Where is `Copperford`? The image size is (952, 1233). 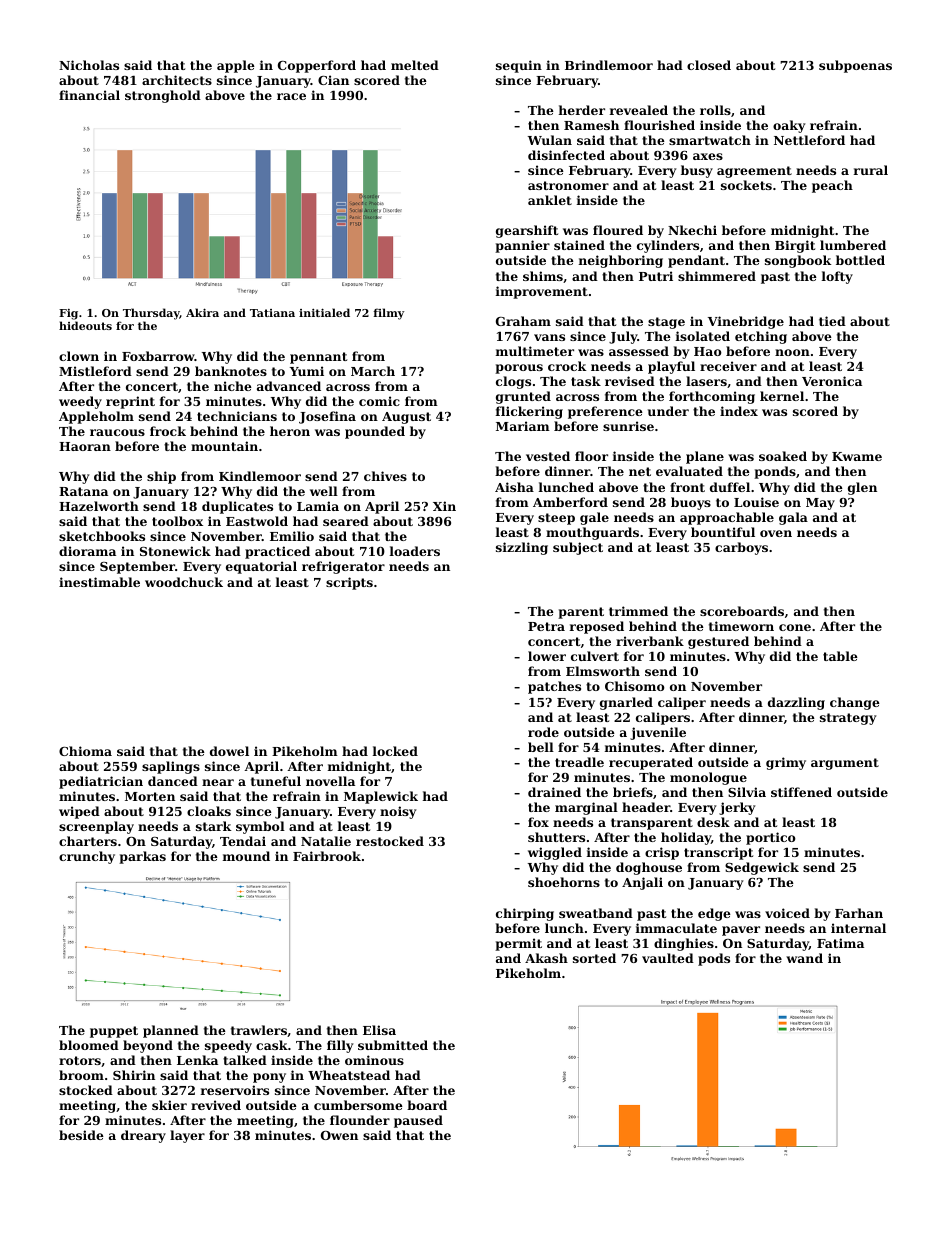 Copperford is located at coordinates (317, 66).
